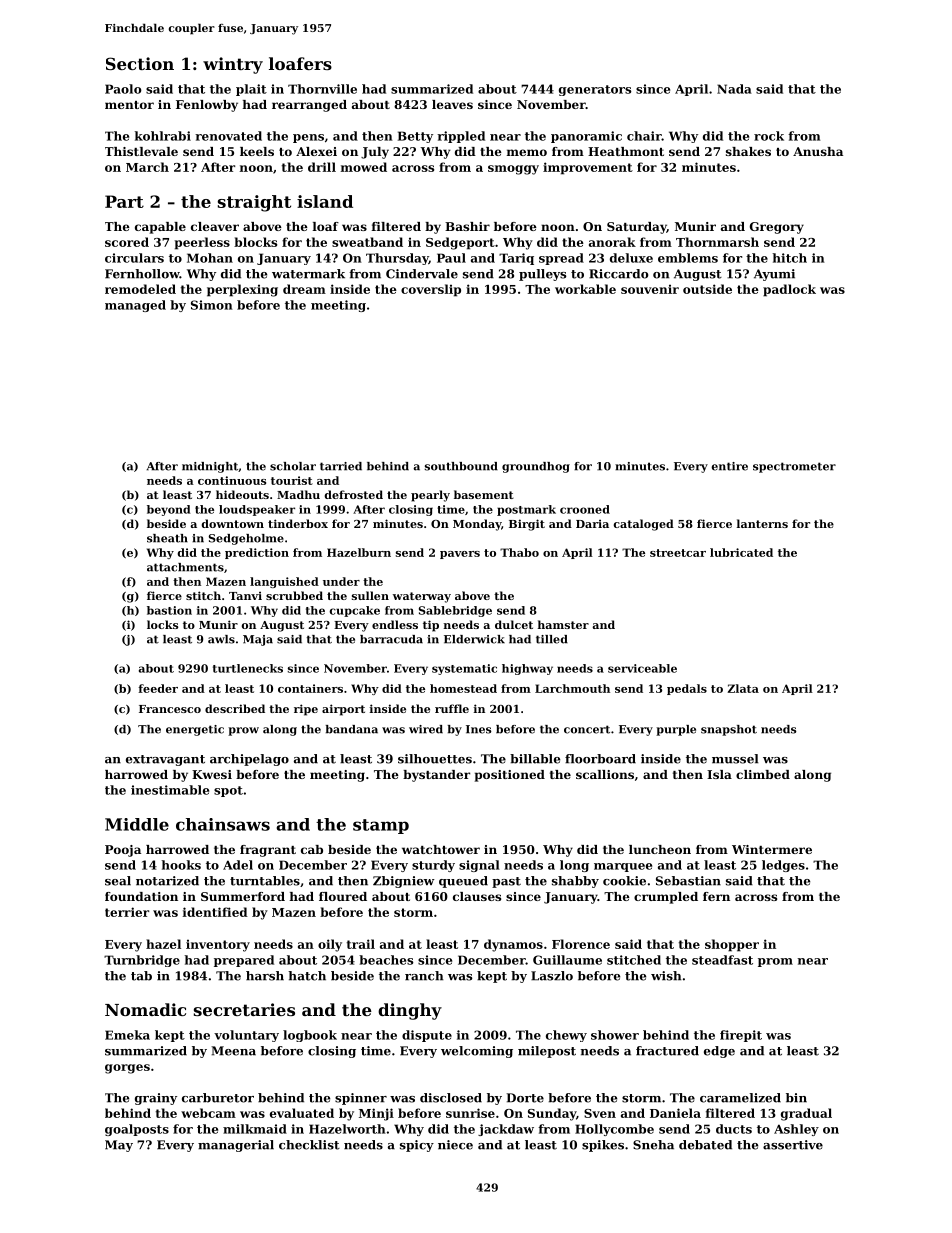 Image resolution: width=952 pixels, height=1233 pixels. What do you see at coordinates (642, 668) in the screenshot?
I see `serviceable` at bounding box center [642, 668].
